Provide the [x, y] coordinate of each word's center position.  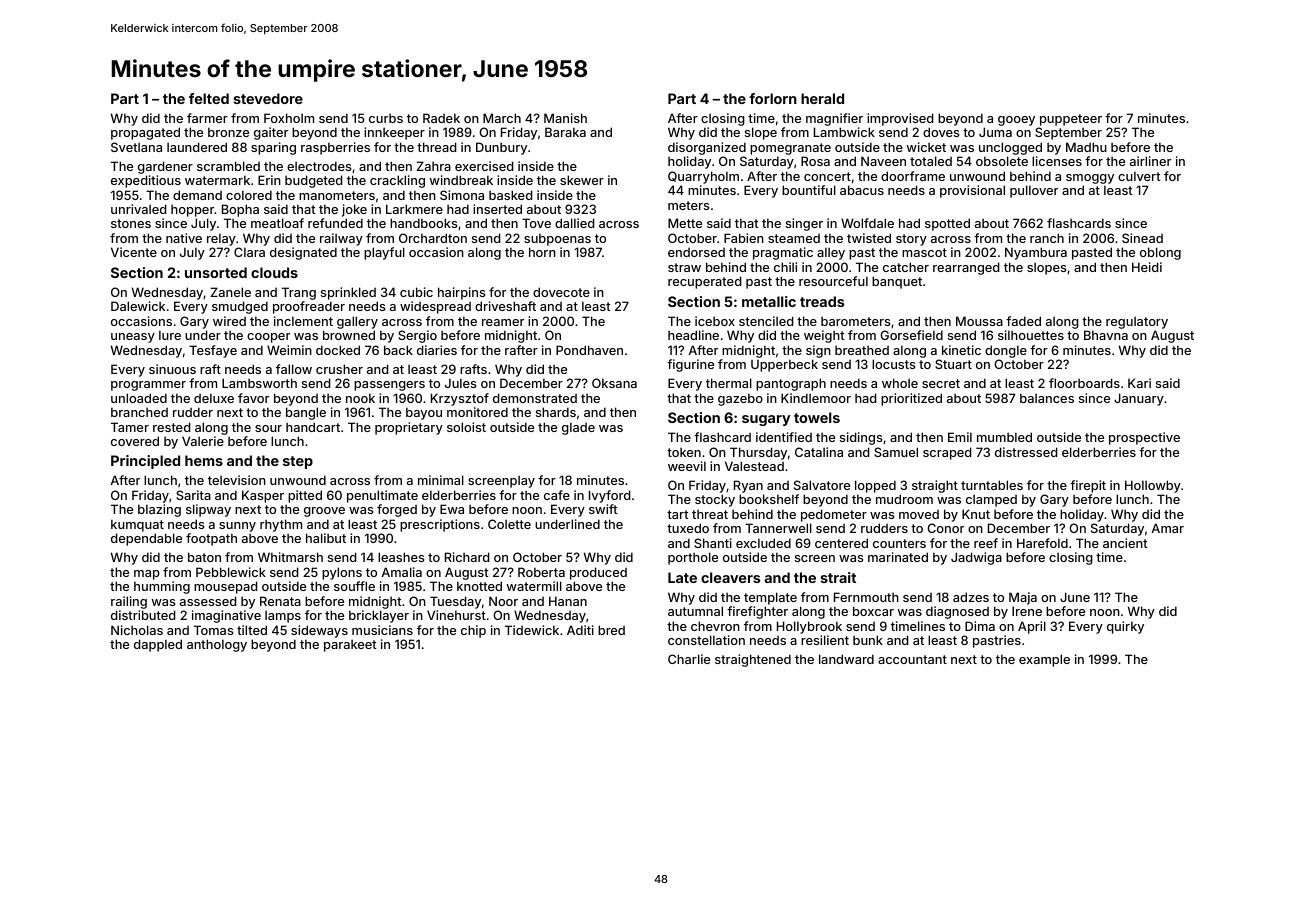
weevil [687, 466]
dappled [158, 645]
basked [511, 195]
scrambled [228, 166]
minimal [441, 480]
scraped [947, 453]
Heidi [1147, 267]
